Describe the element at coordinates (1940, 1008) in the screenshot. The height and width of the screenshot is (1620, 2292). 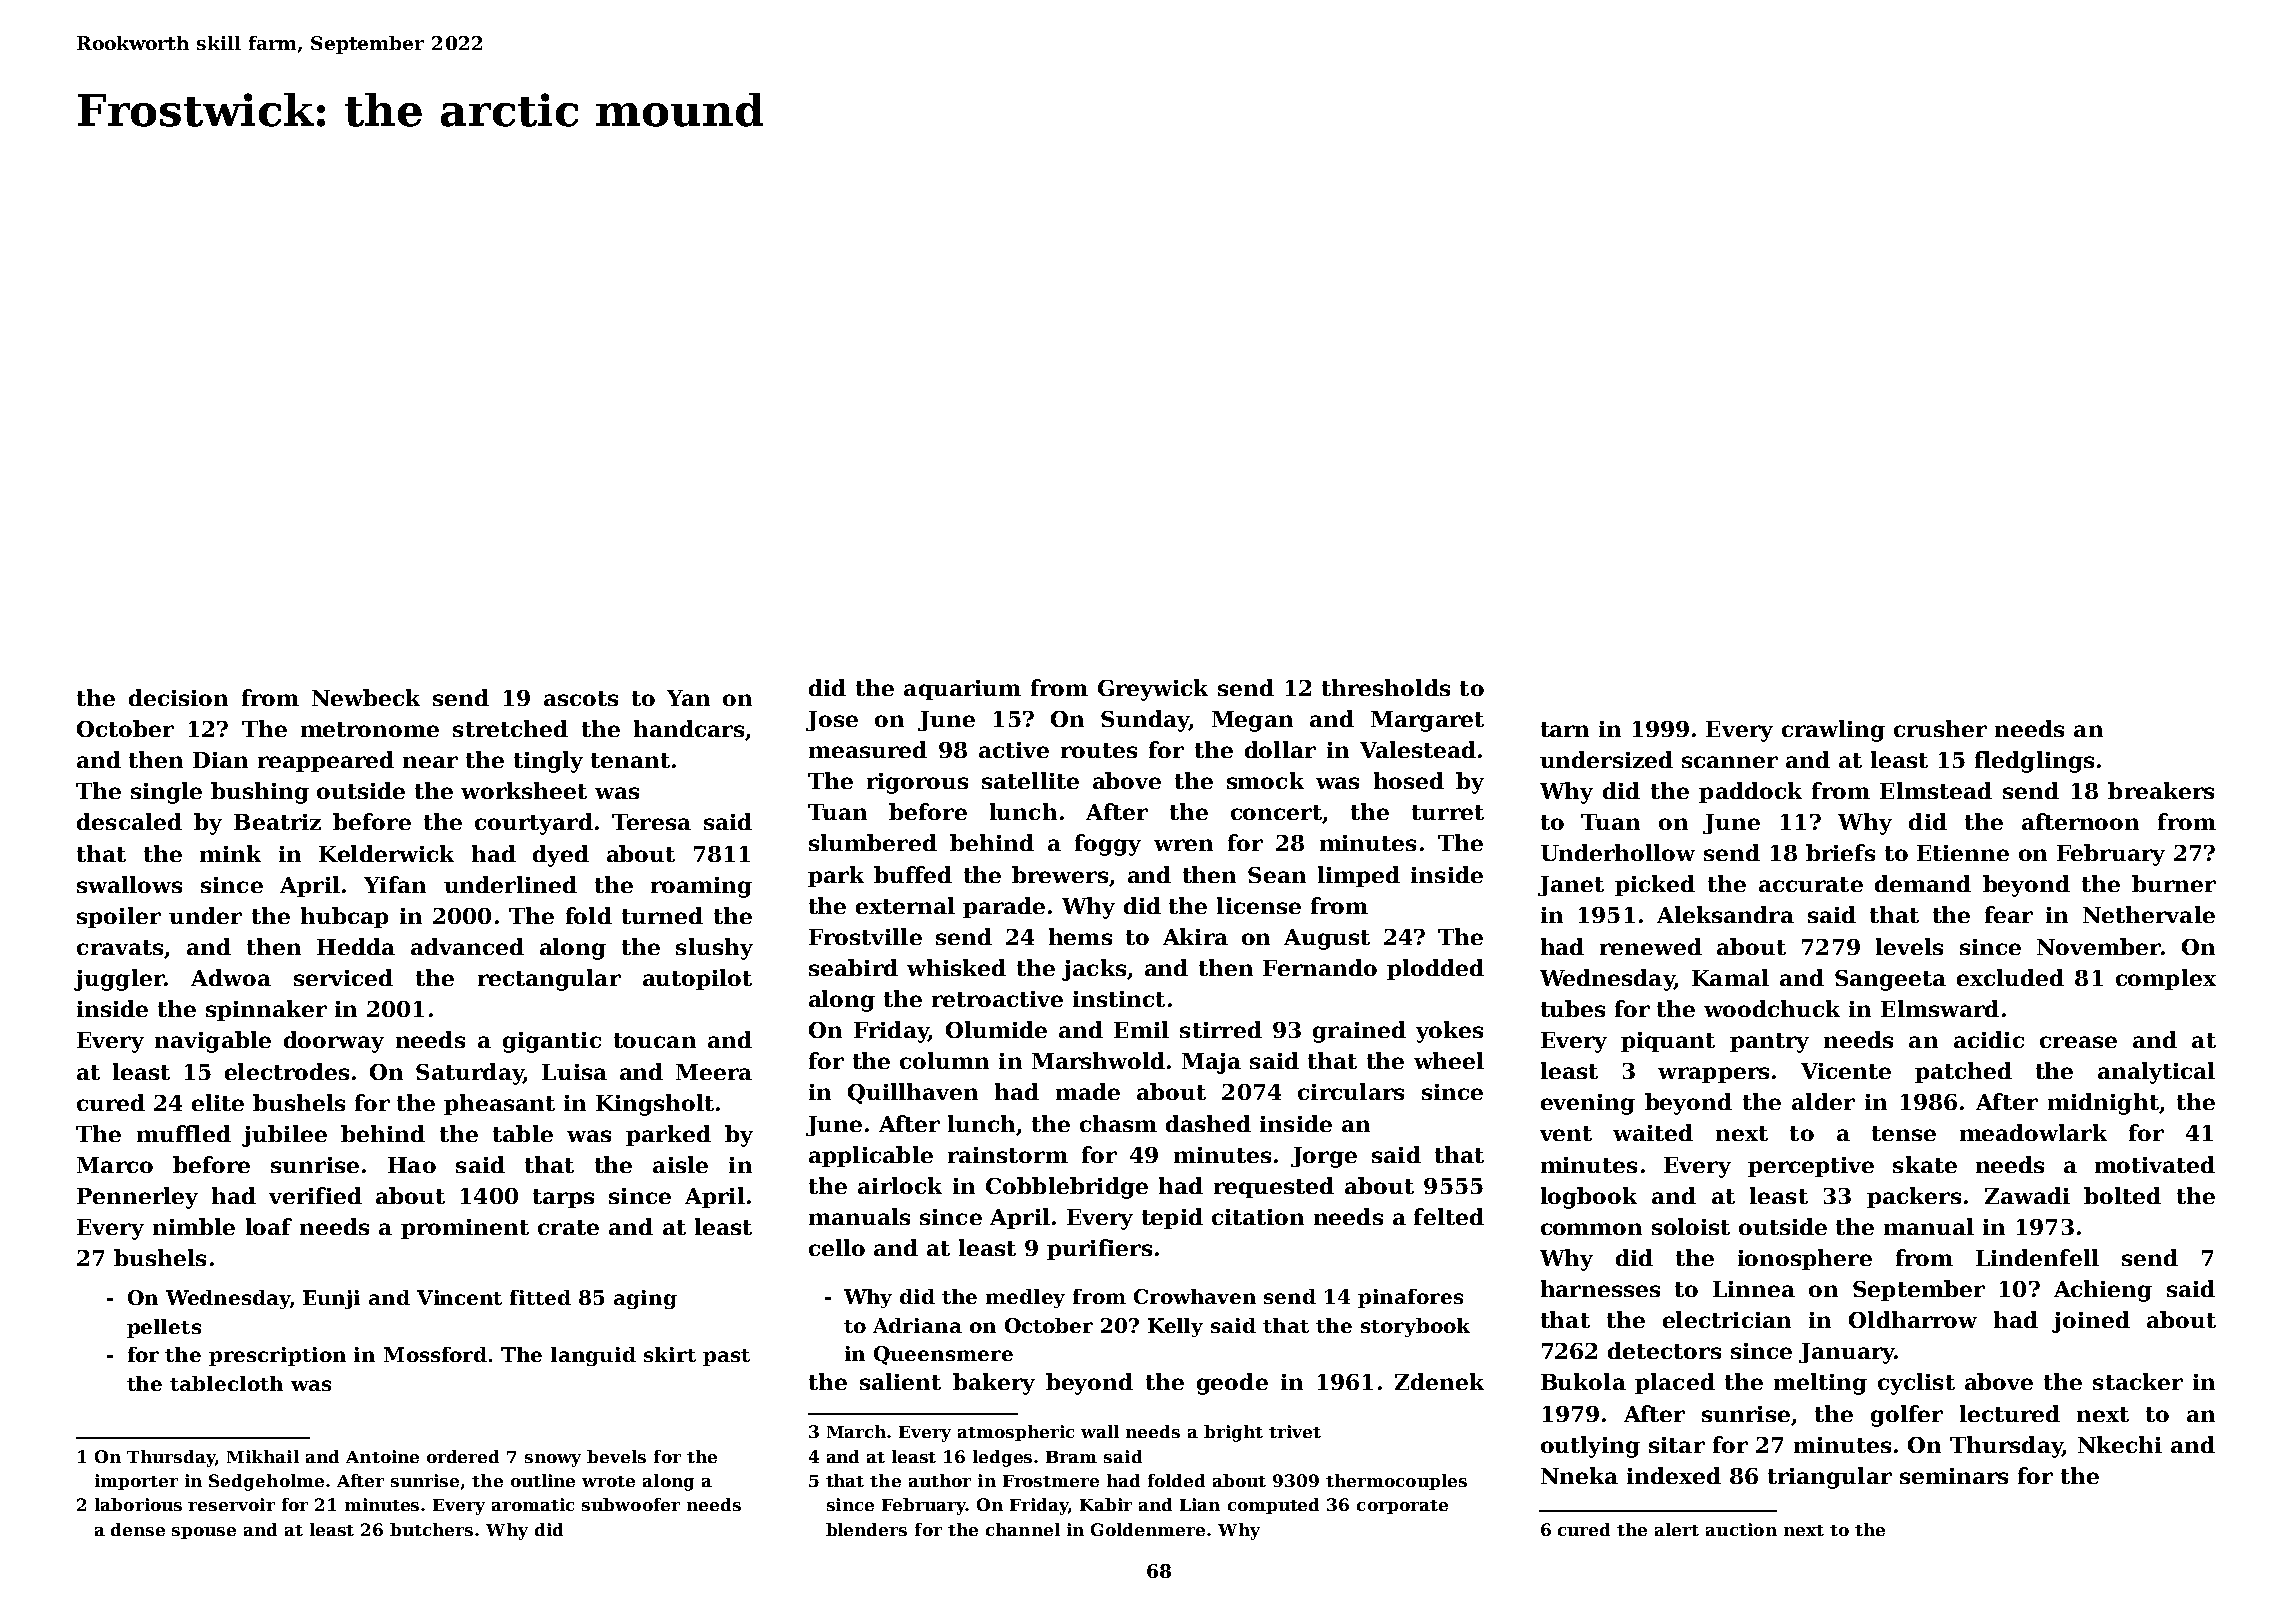
I see `Elmsward` at that location.
